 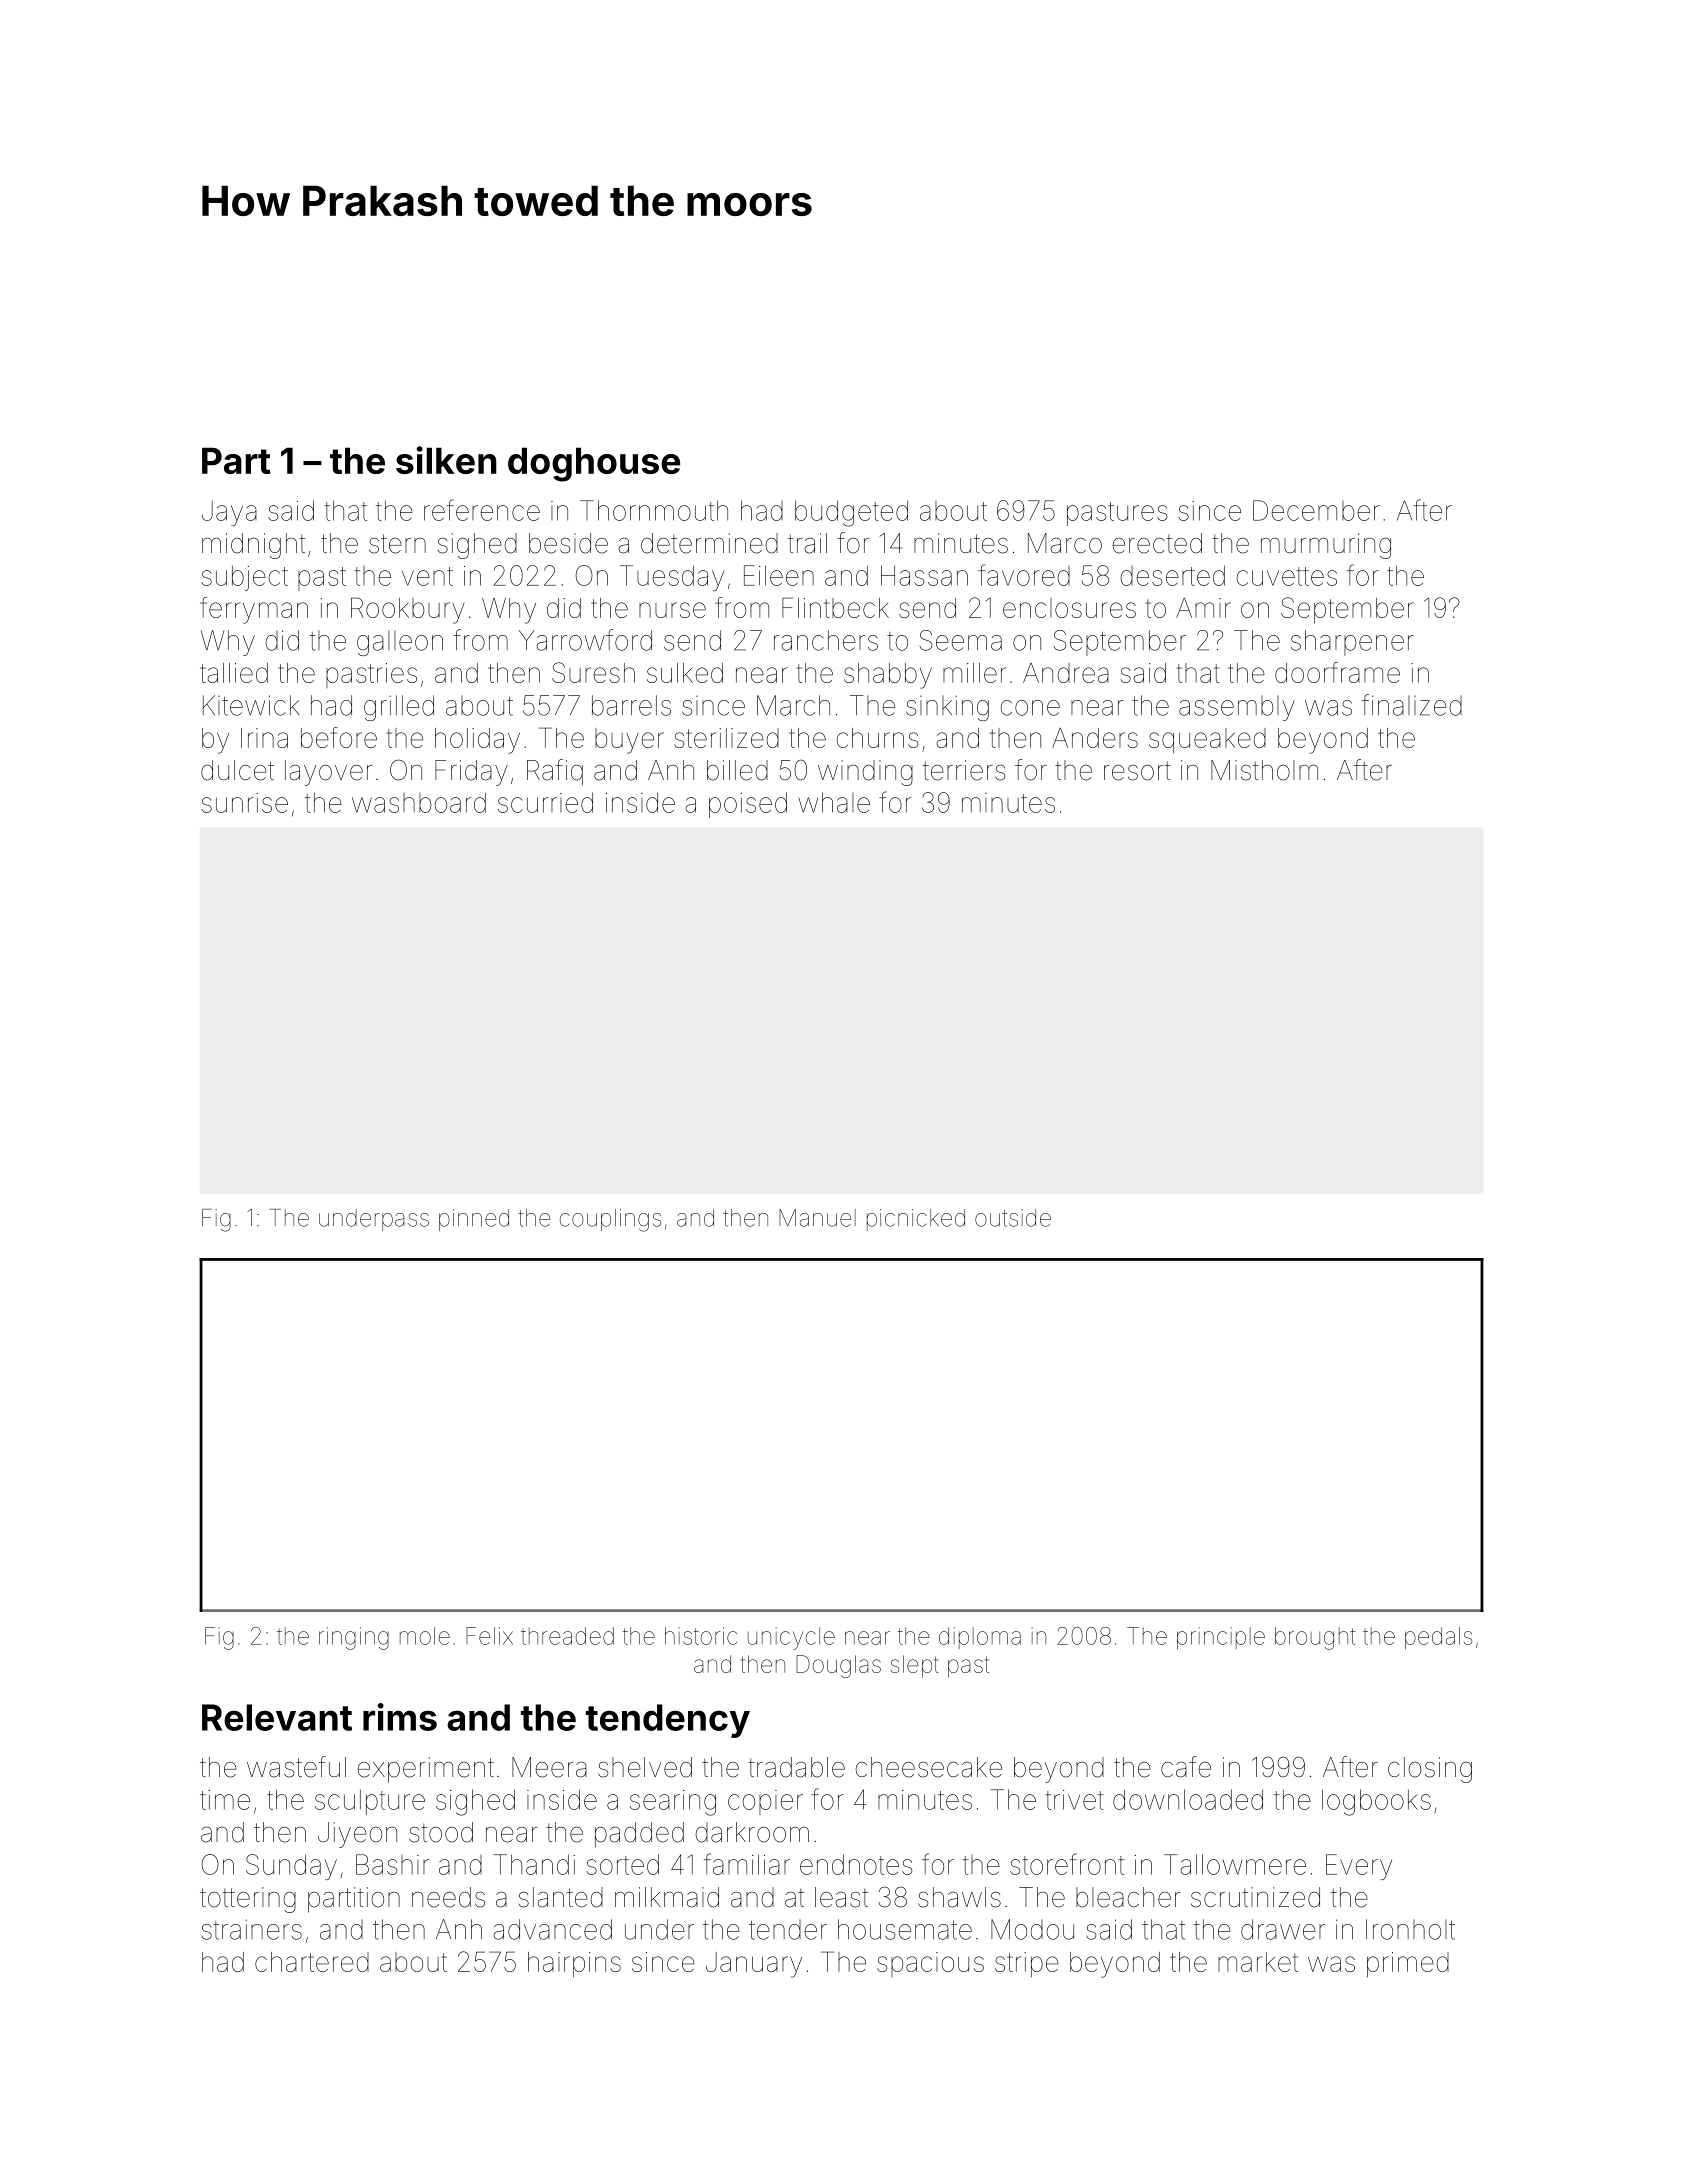 I want to click on pinned, so click(x=474, y=1220).
